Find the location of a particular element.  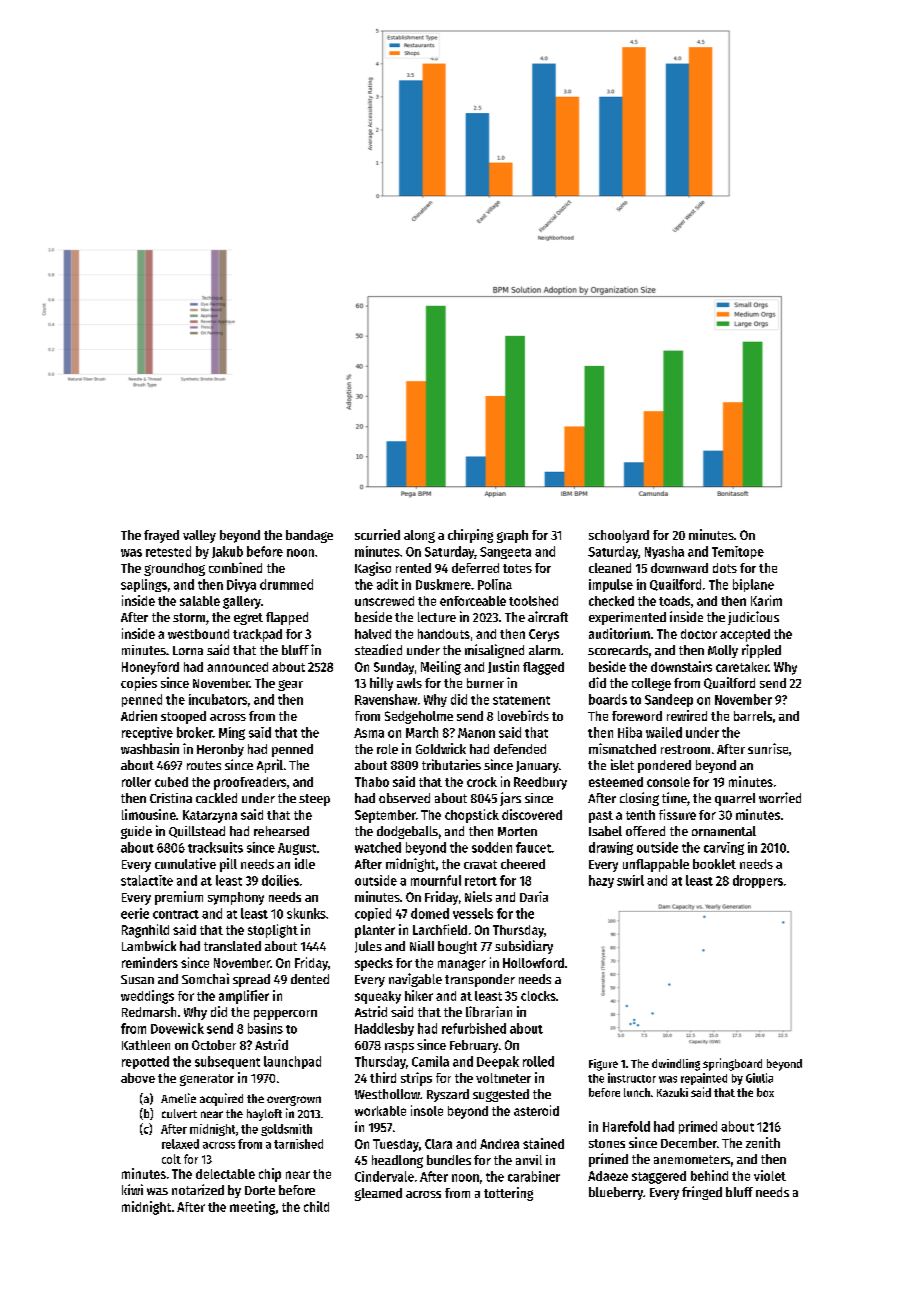

tottering is located at coordinates (508, 1194).
